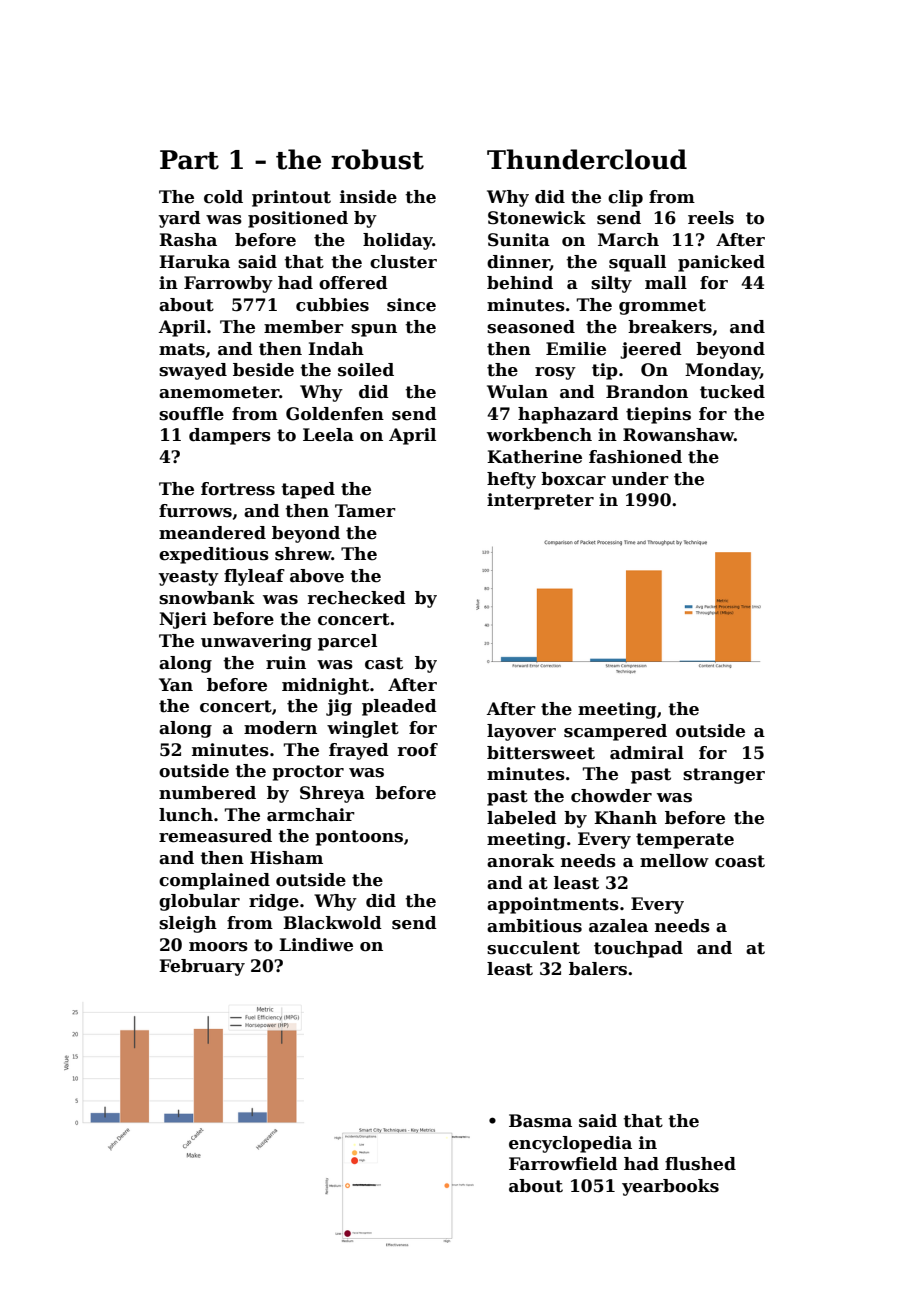 The width and height of the screenshot is (924, 1311). I want to click on Emilie, so click(576, 349).
